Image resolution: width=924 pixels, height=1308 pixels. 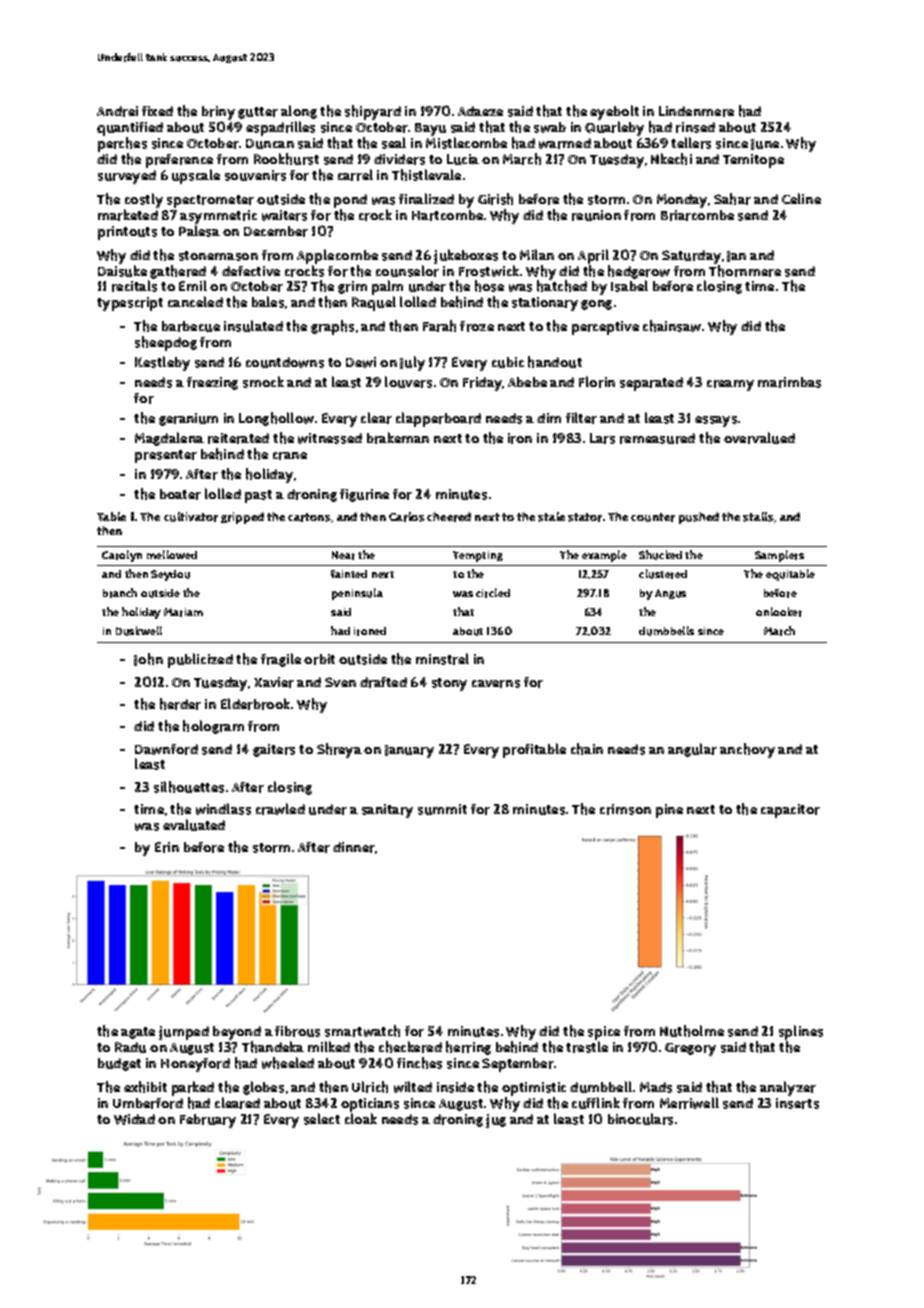 I want to click on dinner, so click(x=354, y=847).
